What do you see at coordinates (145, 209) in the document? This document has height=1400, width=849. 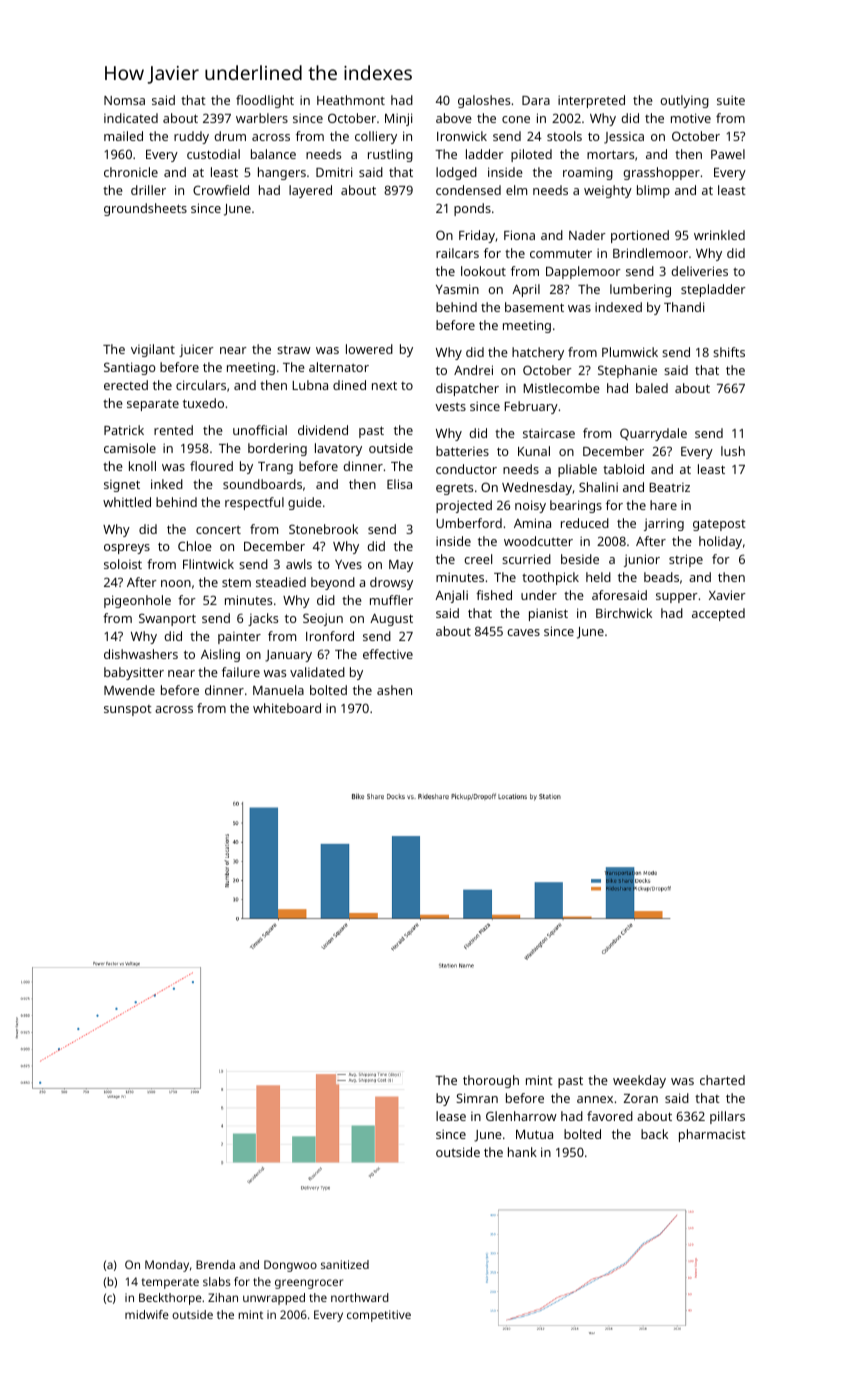 I see `groundsheets` at bounding box center [145, 209].
